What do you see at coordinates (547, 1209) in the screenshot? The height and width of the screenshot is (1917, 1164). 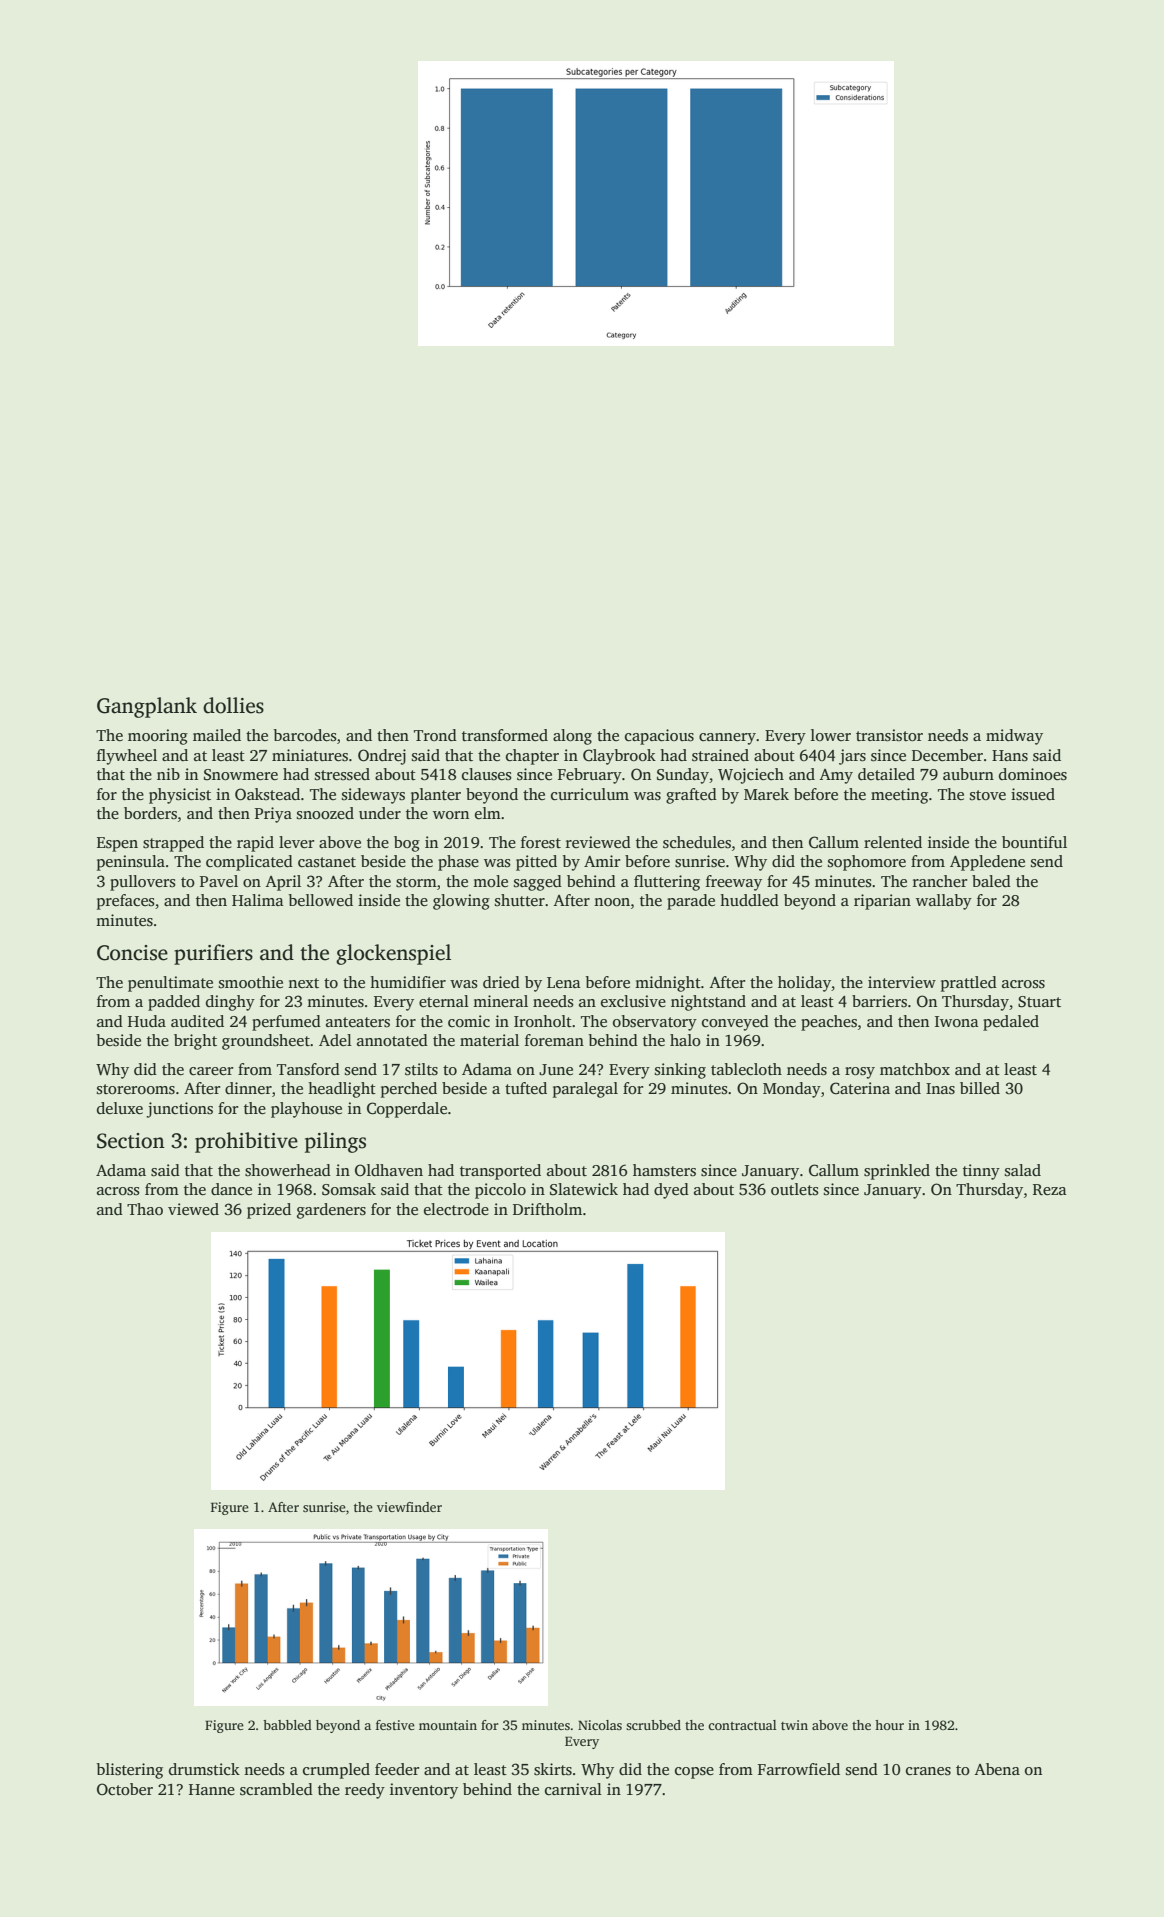 I see `Driftholm` at bounding box center [547, 1209].
